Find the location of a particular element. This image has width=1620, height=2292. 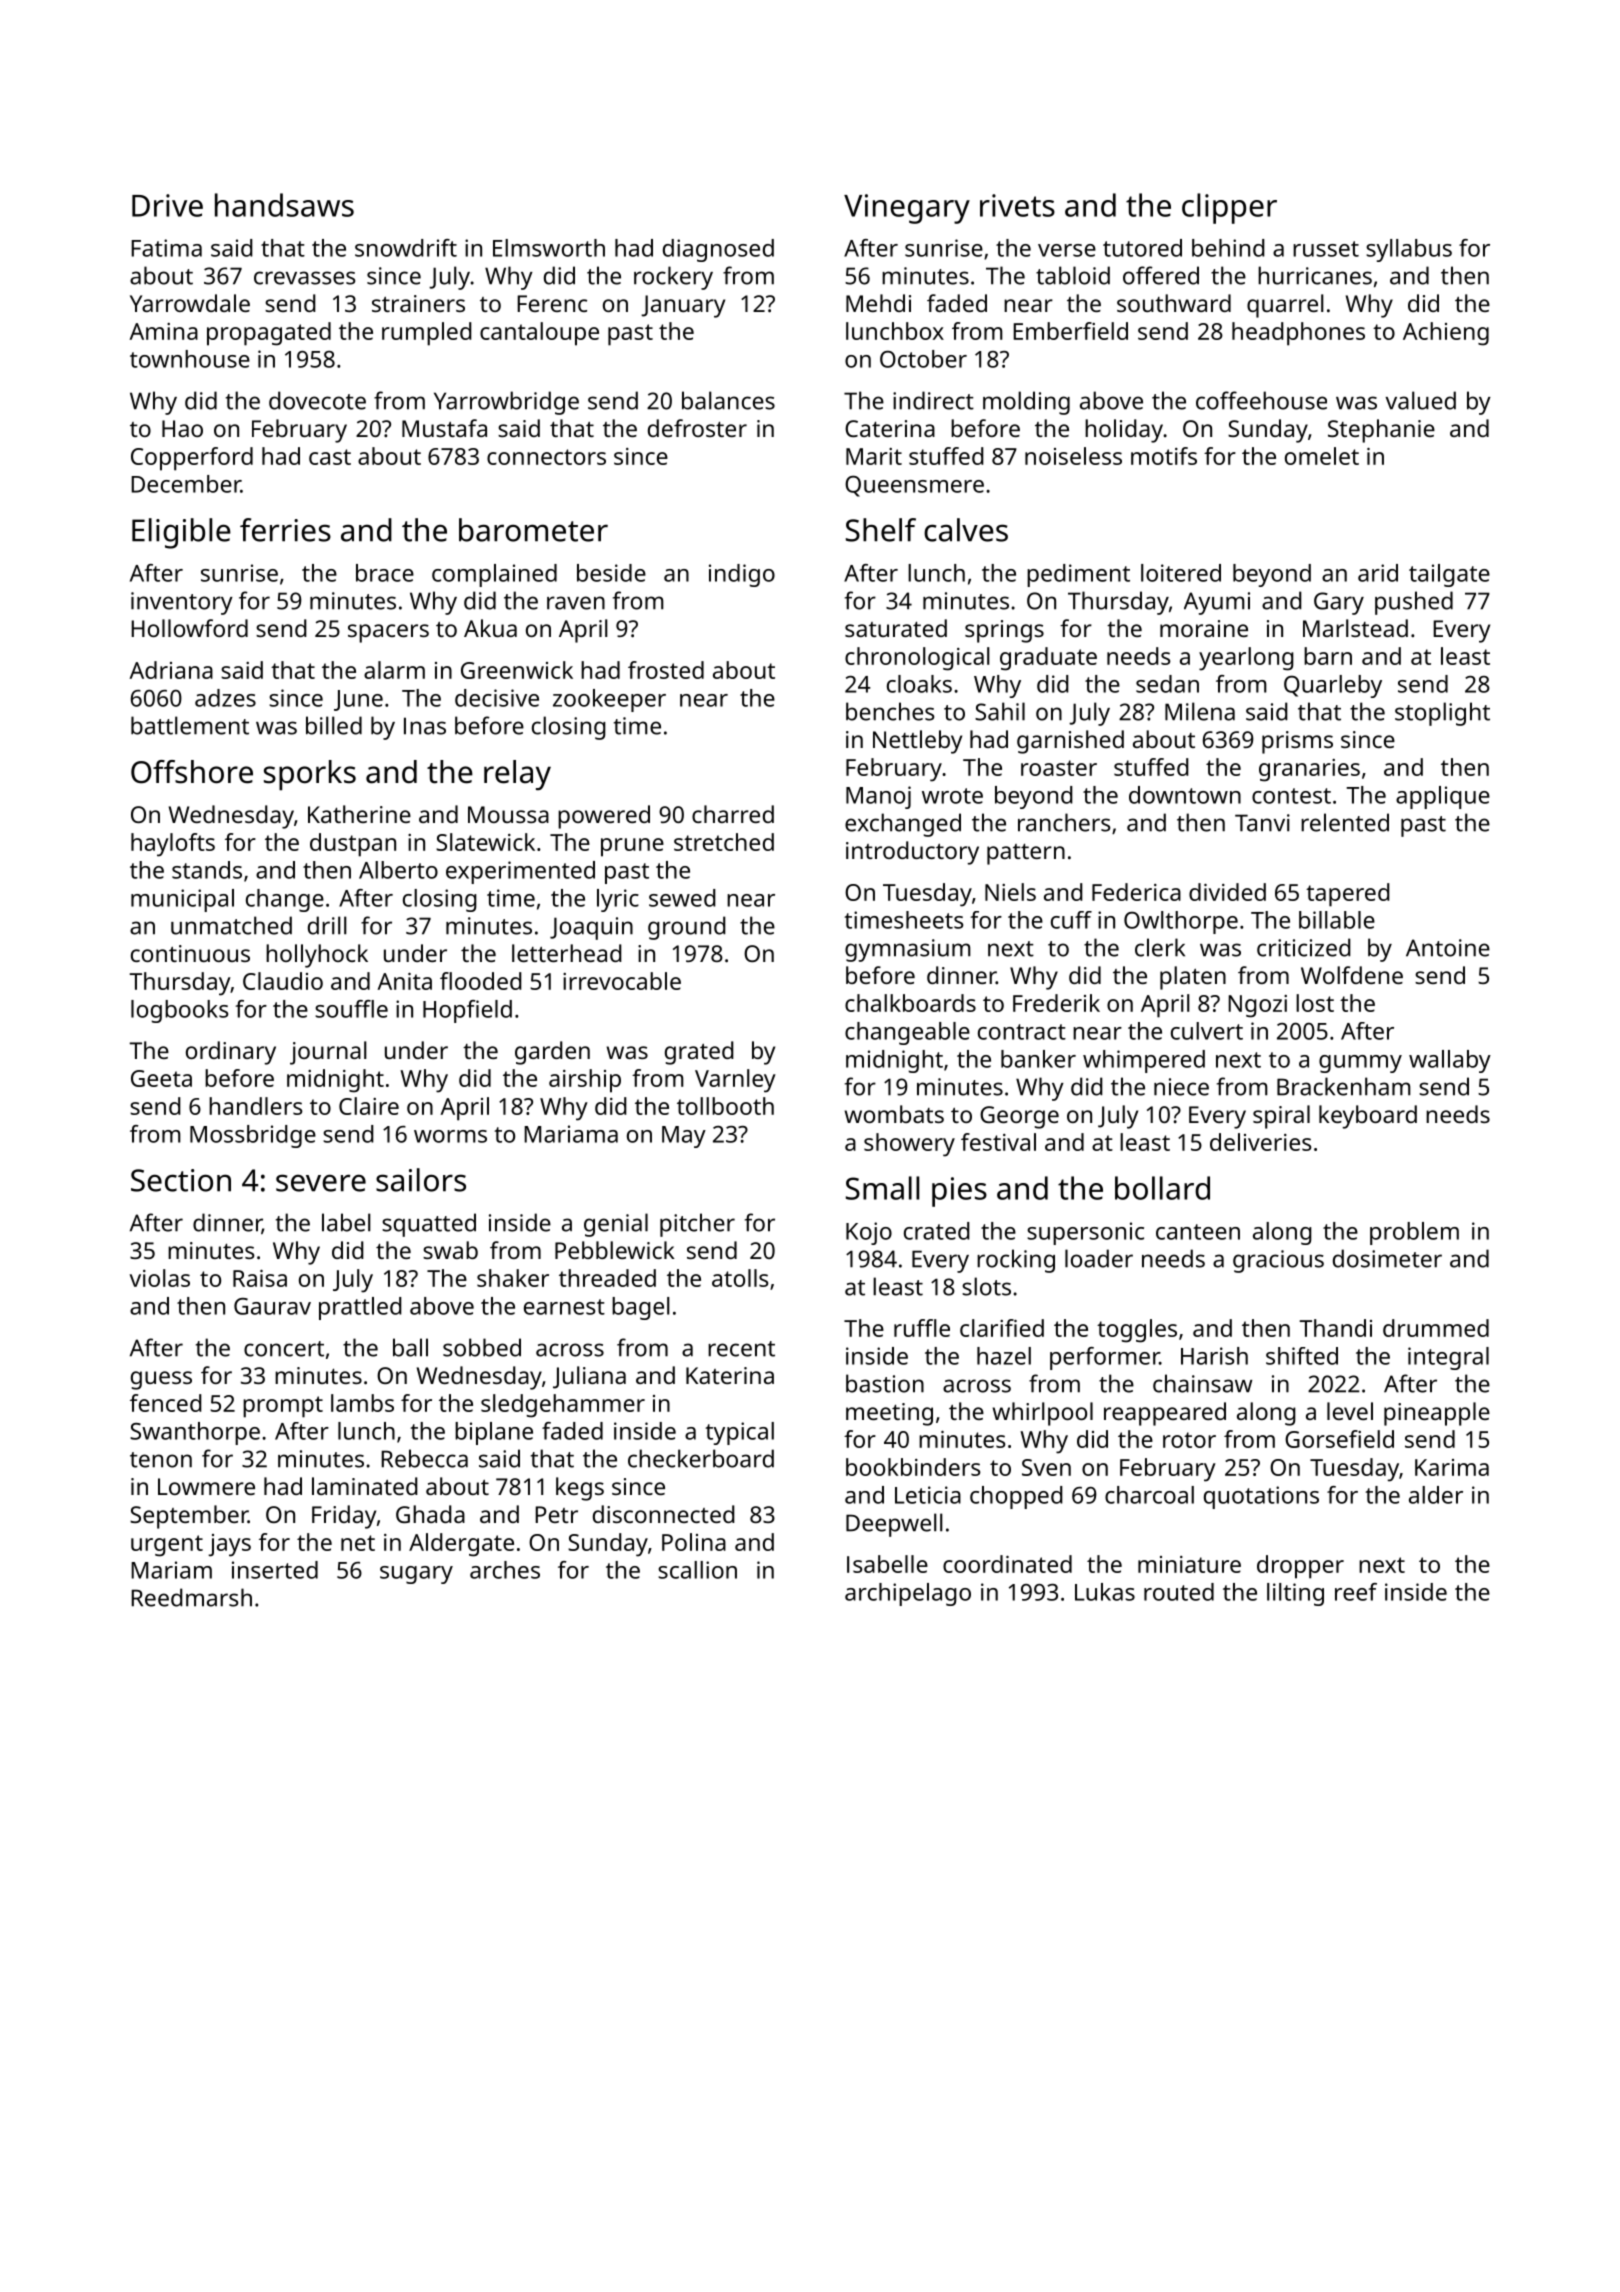

hollyhock is located at coordinates (317, 956).
